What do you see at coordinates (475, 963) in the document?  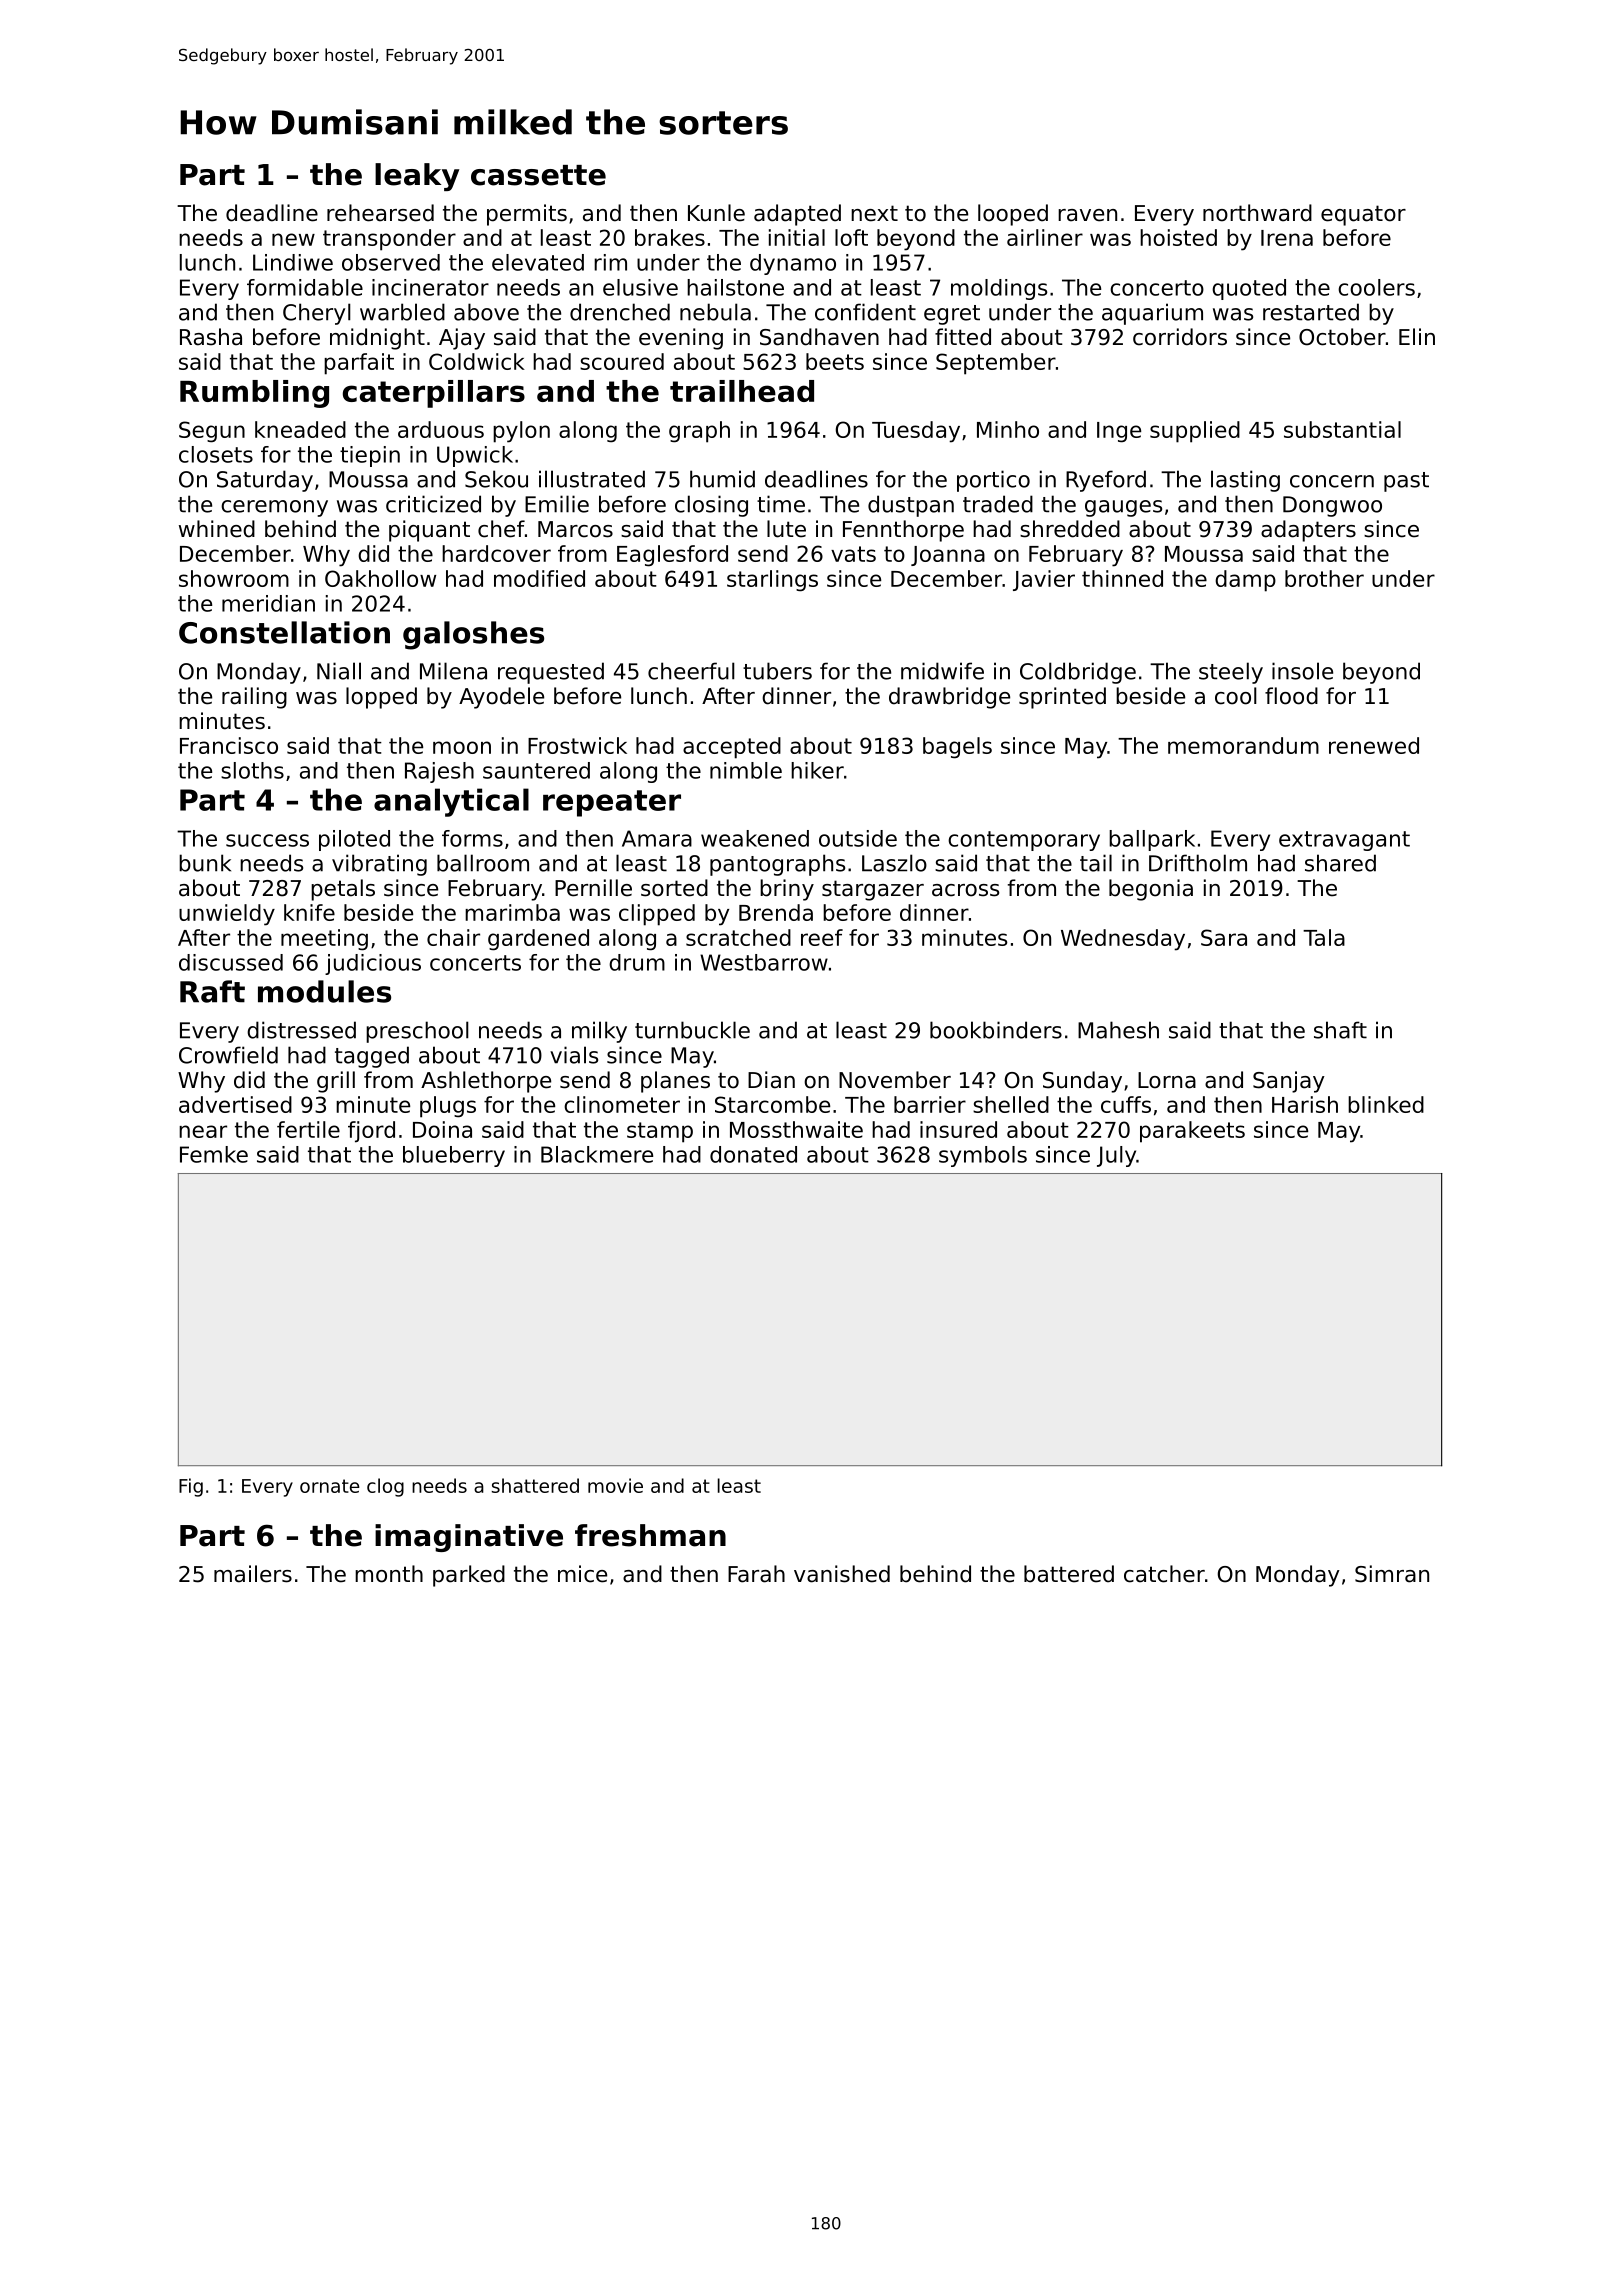 I see `concerts` at bounding box center [475, 963].
